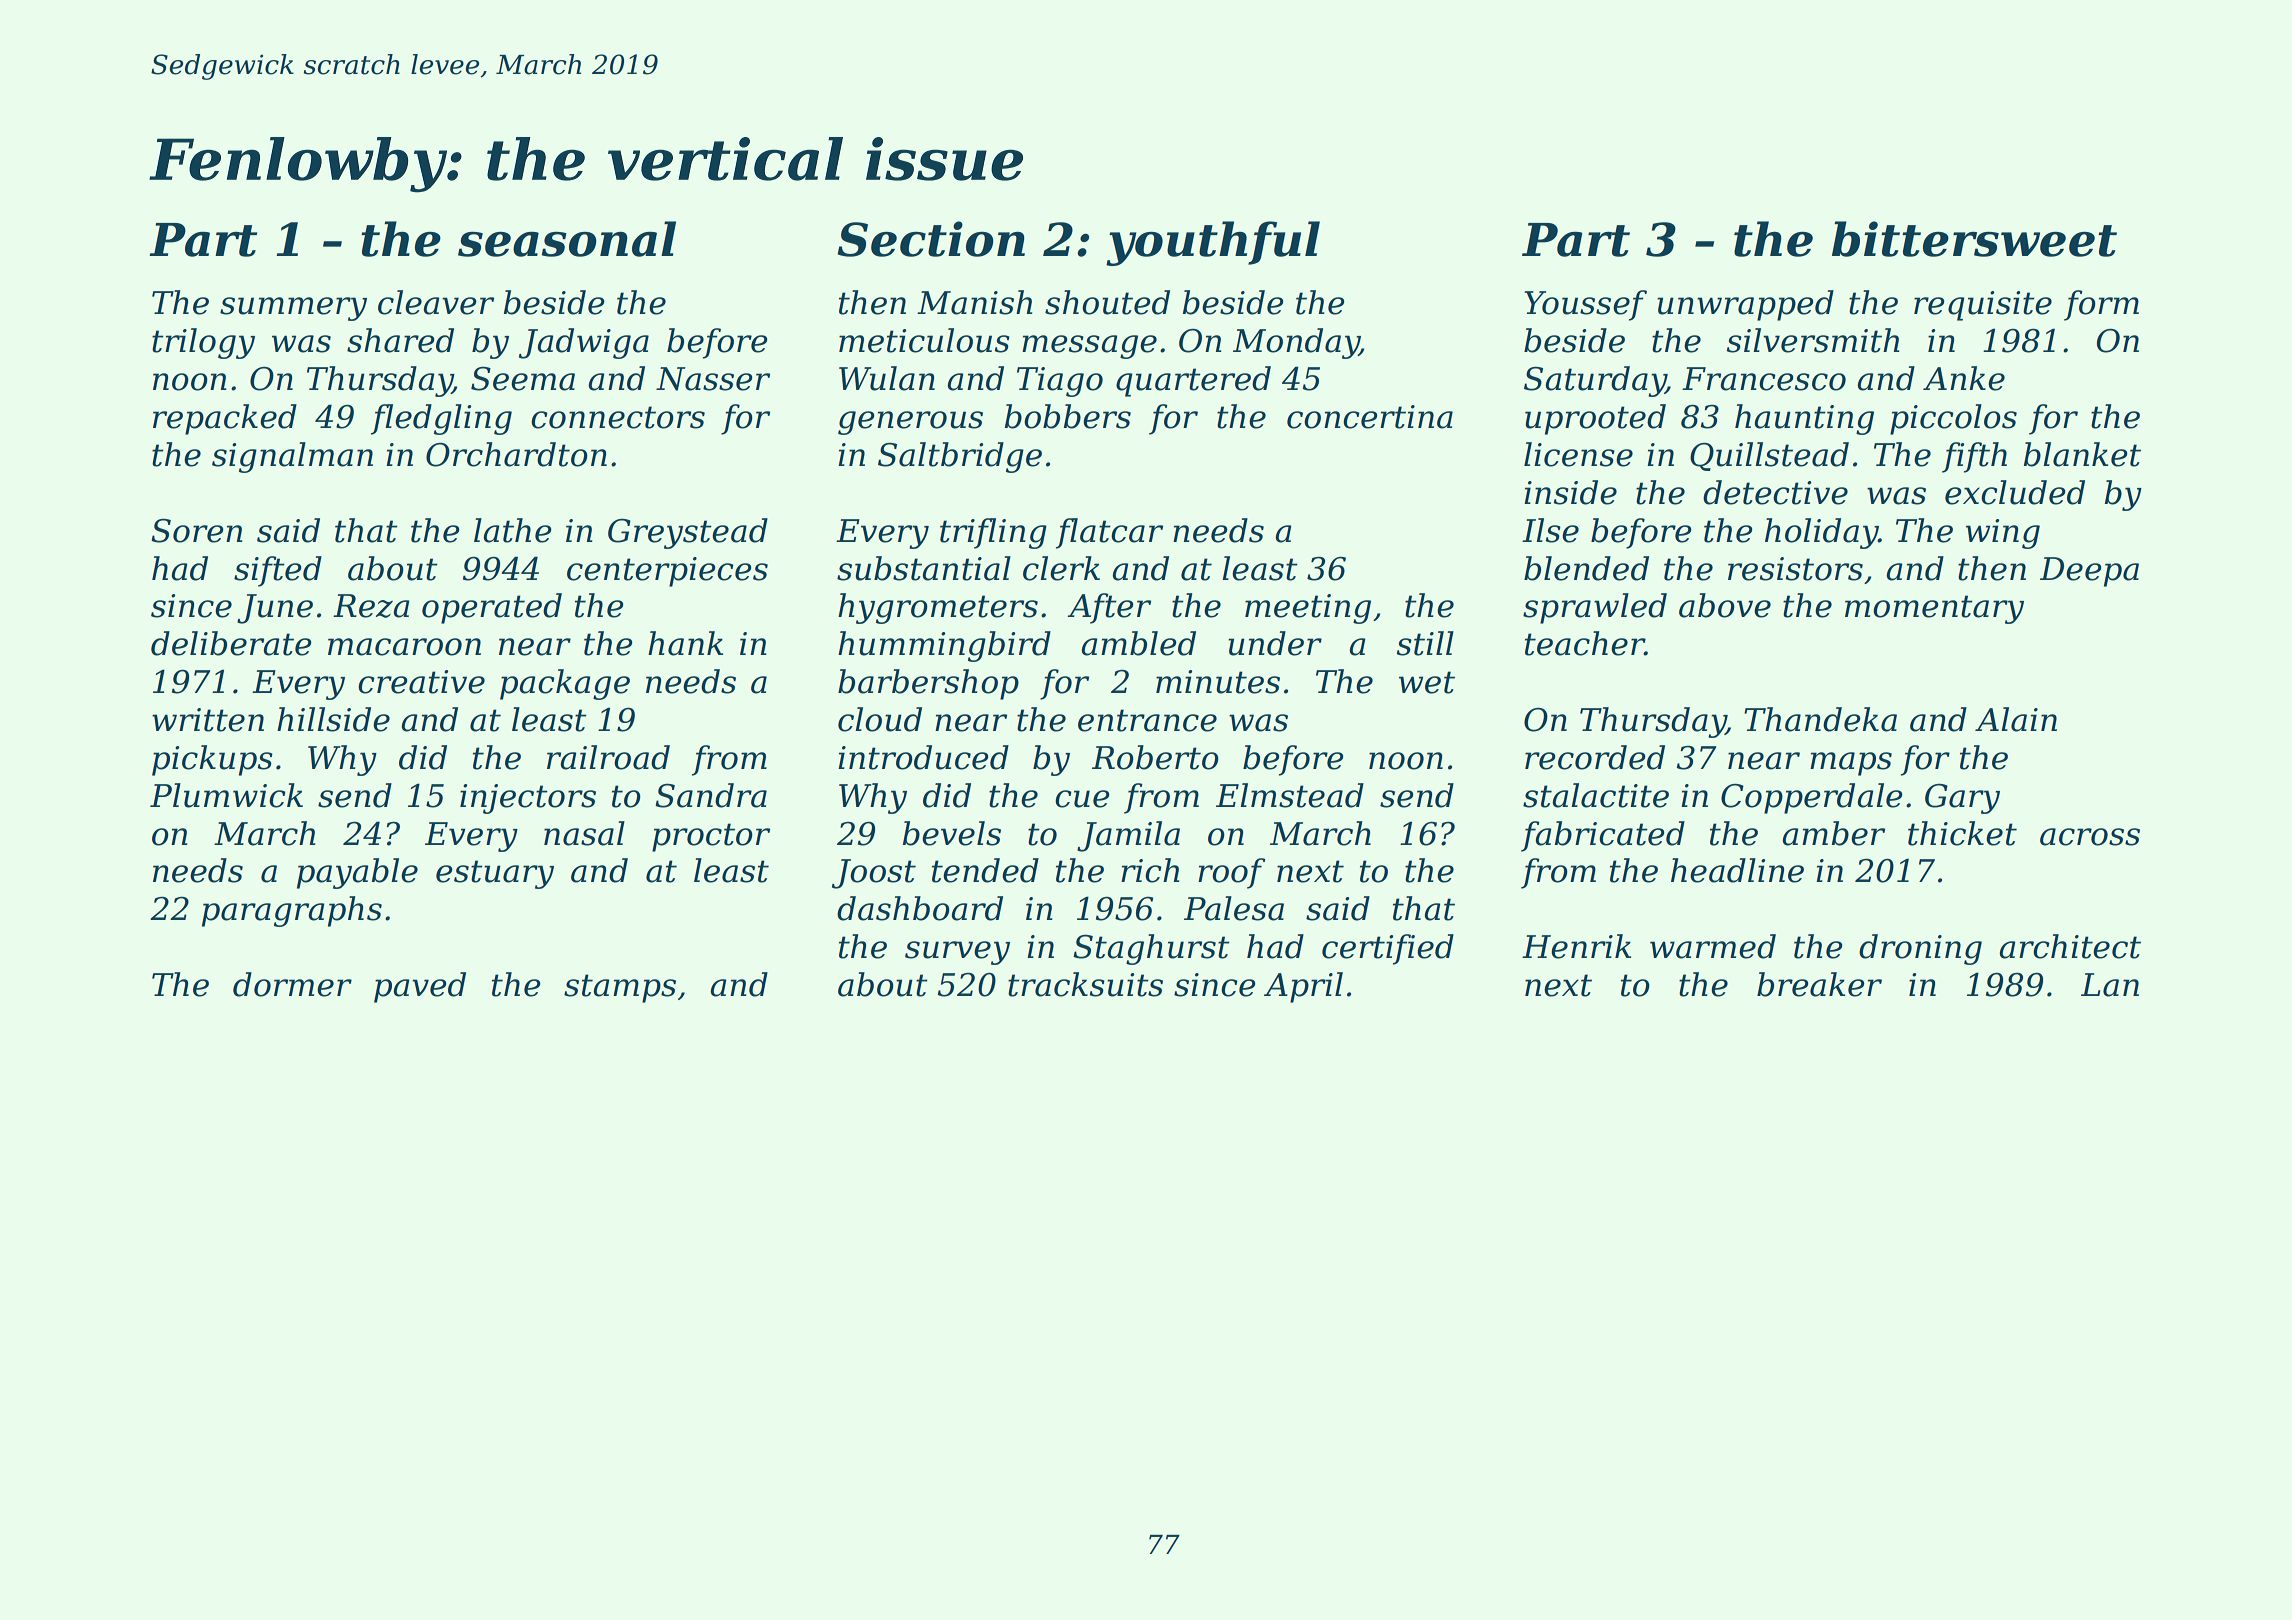 Image resolution: width=2292 pixels, height=1620 pixels. Describe the element at coordinates (1296, 343) in the screenshot. I see `Monday` at that location.
